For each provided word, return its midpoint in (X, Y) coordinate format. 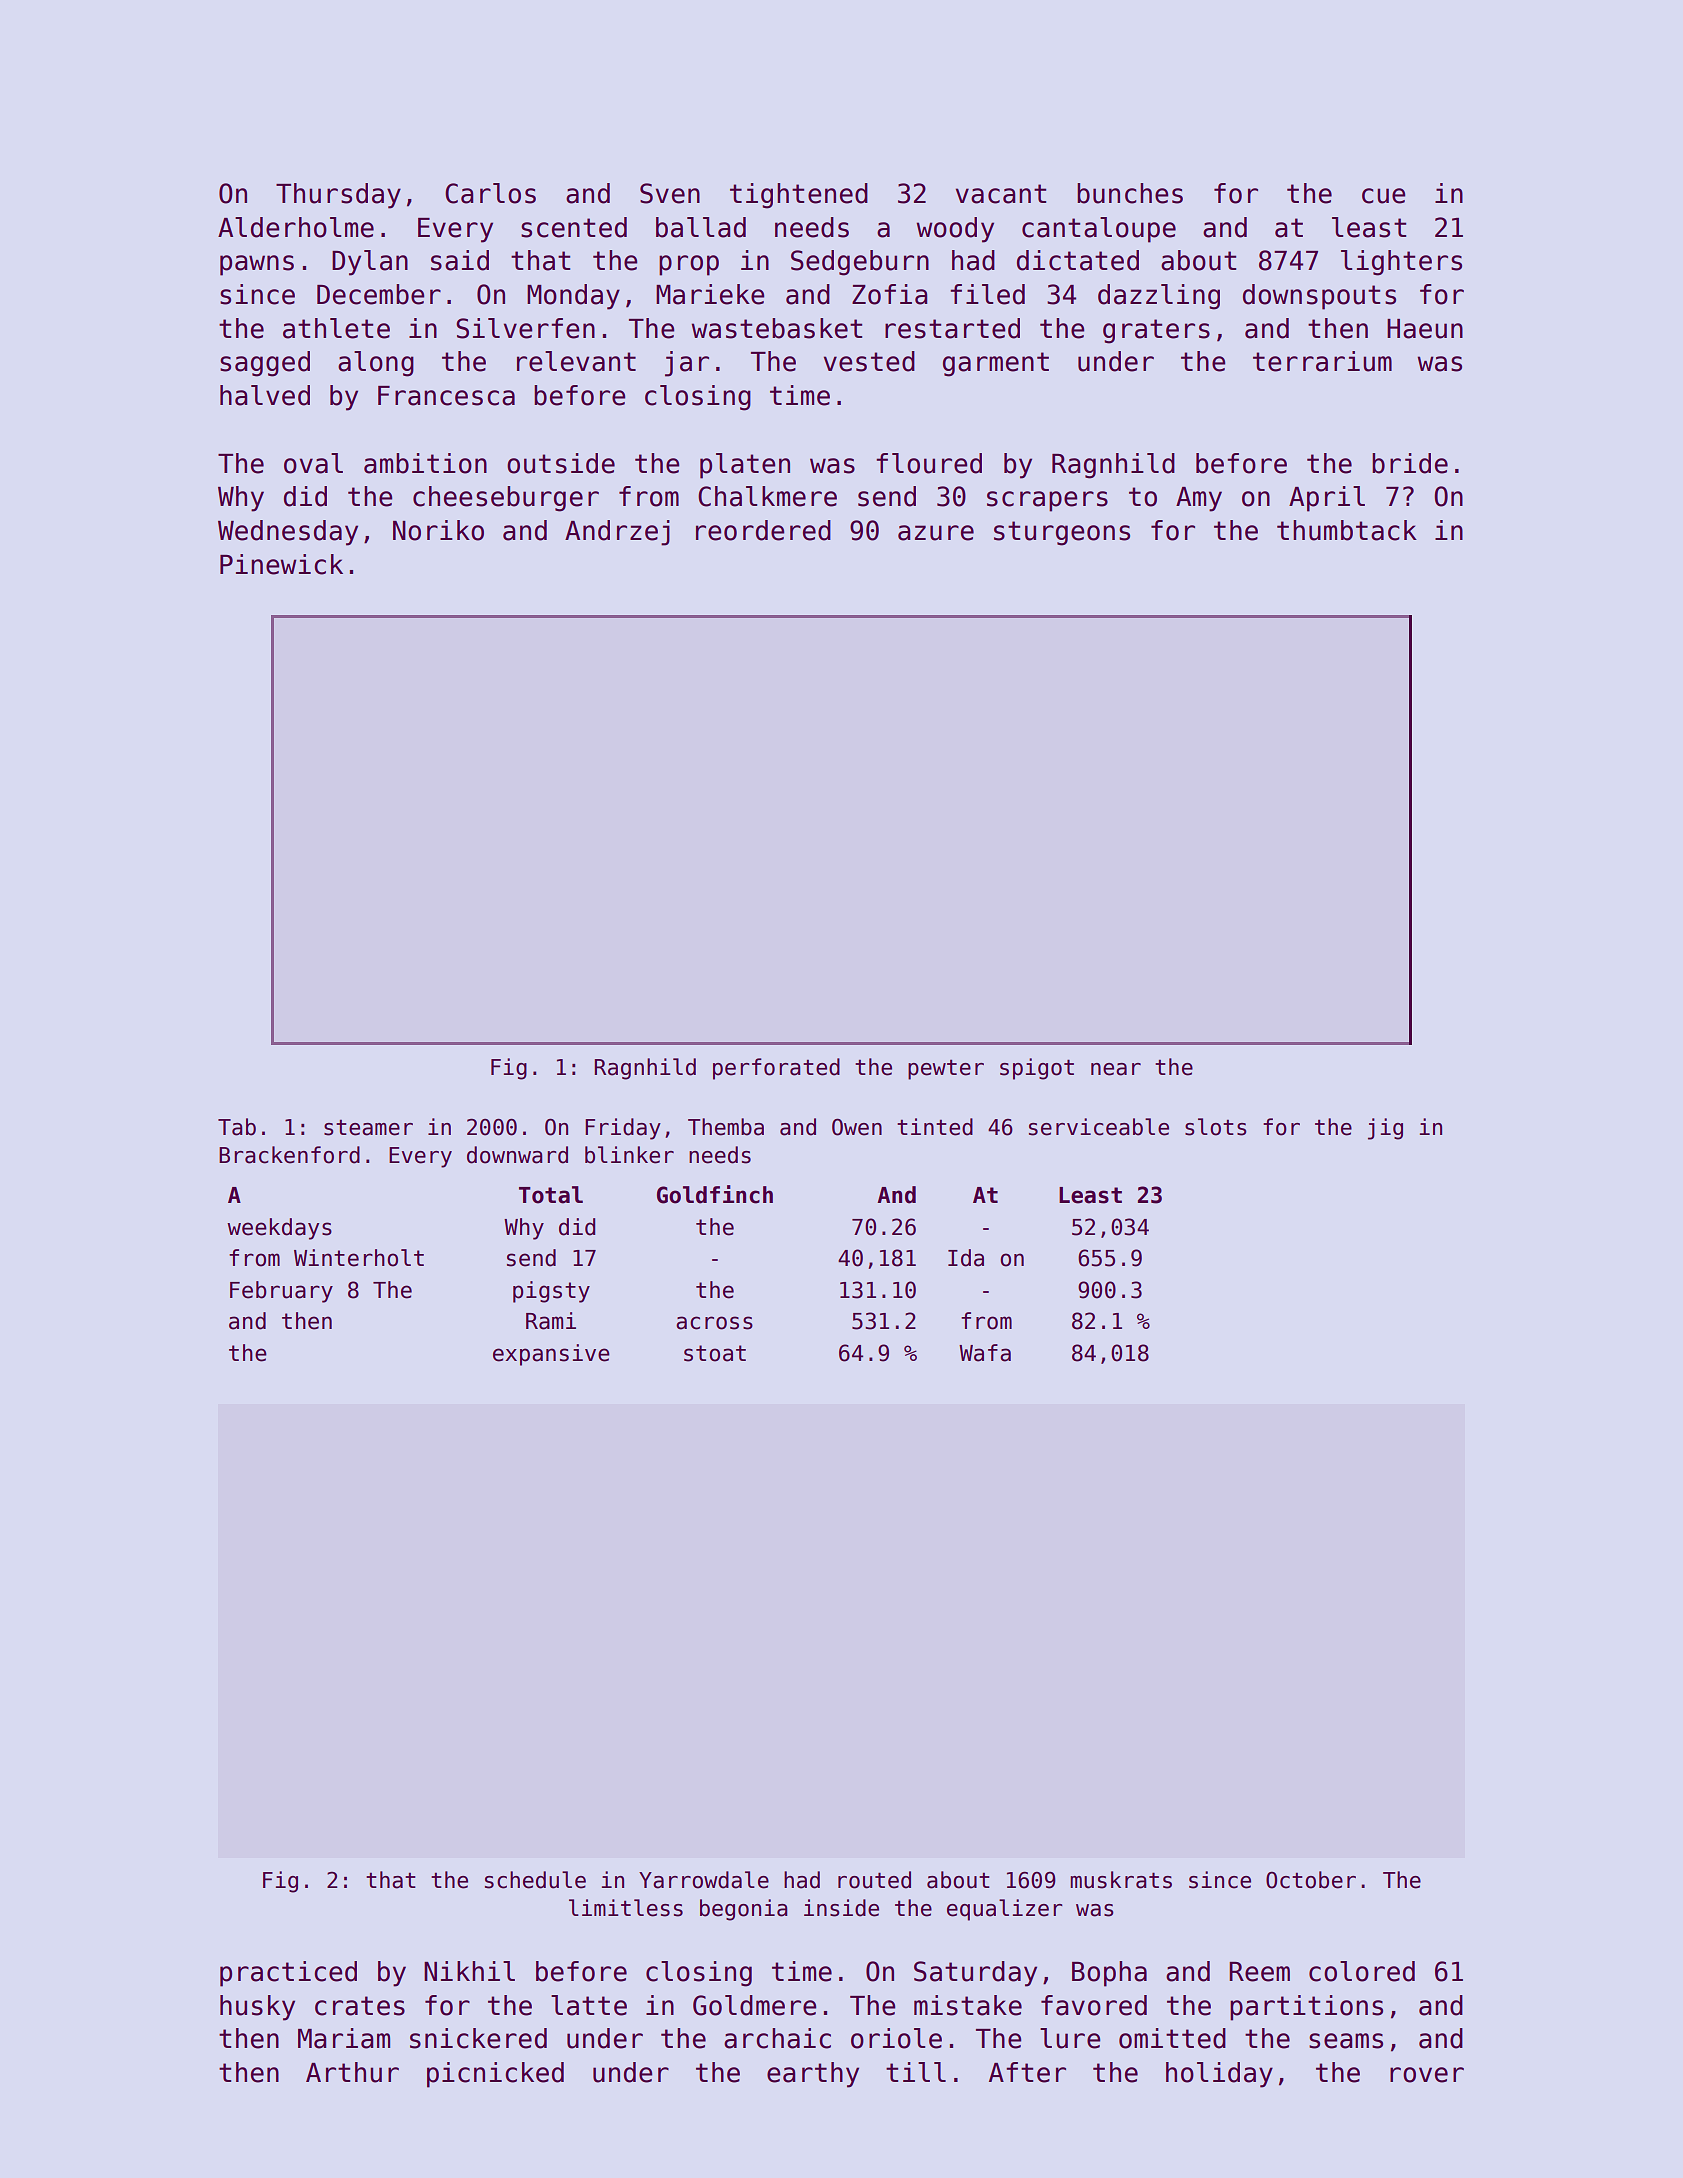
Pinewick (281, 564)
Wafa (985, 1353)
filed (987, 294)
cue (1383, 196)
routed (874, 1880)
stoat (715, 1353)
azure (936, 533)
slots (1216, 1127)
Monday (573, 297)
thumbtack (1347, 530)
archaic (777, 2038)
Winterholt (359, 1258)
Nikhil (469, 1971)
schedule (535, 1880)
